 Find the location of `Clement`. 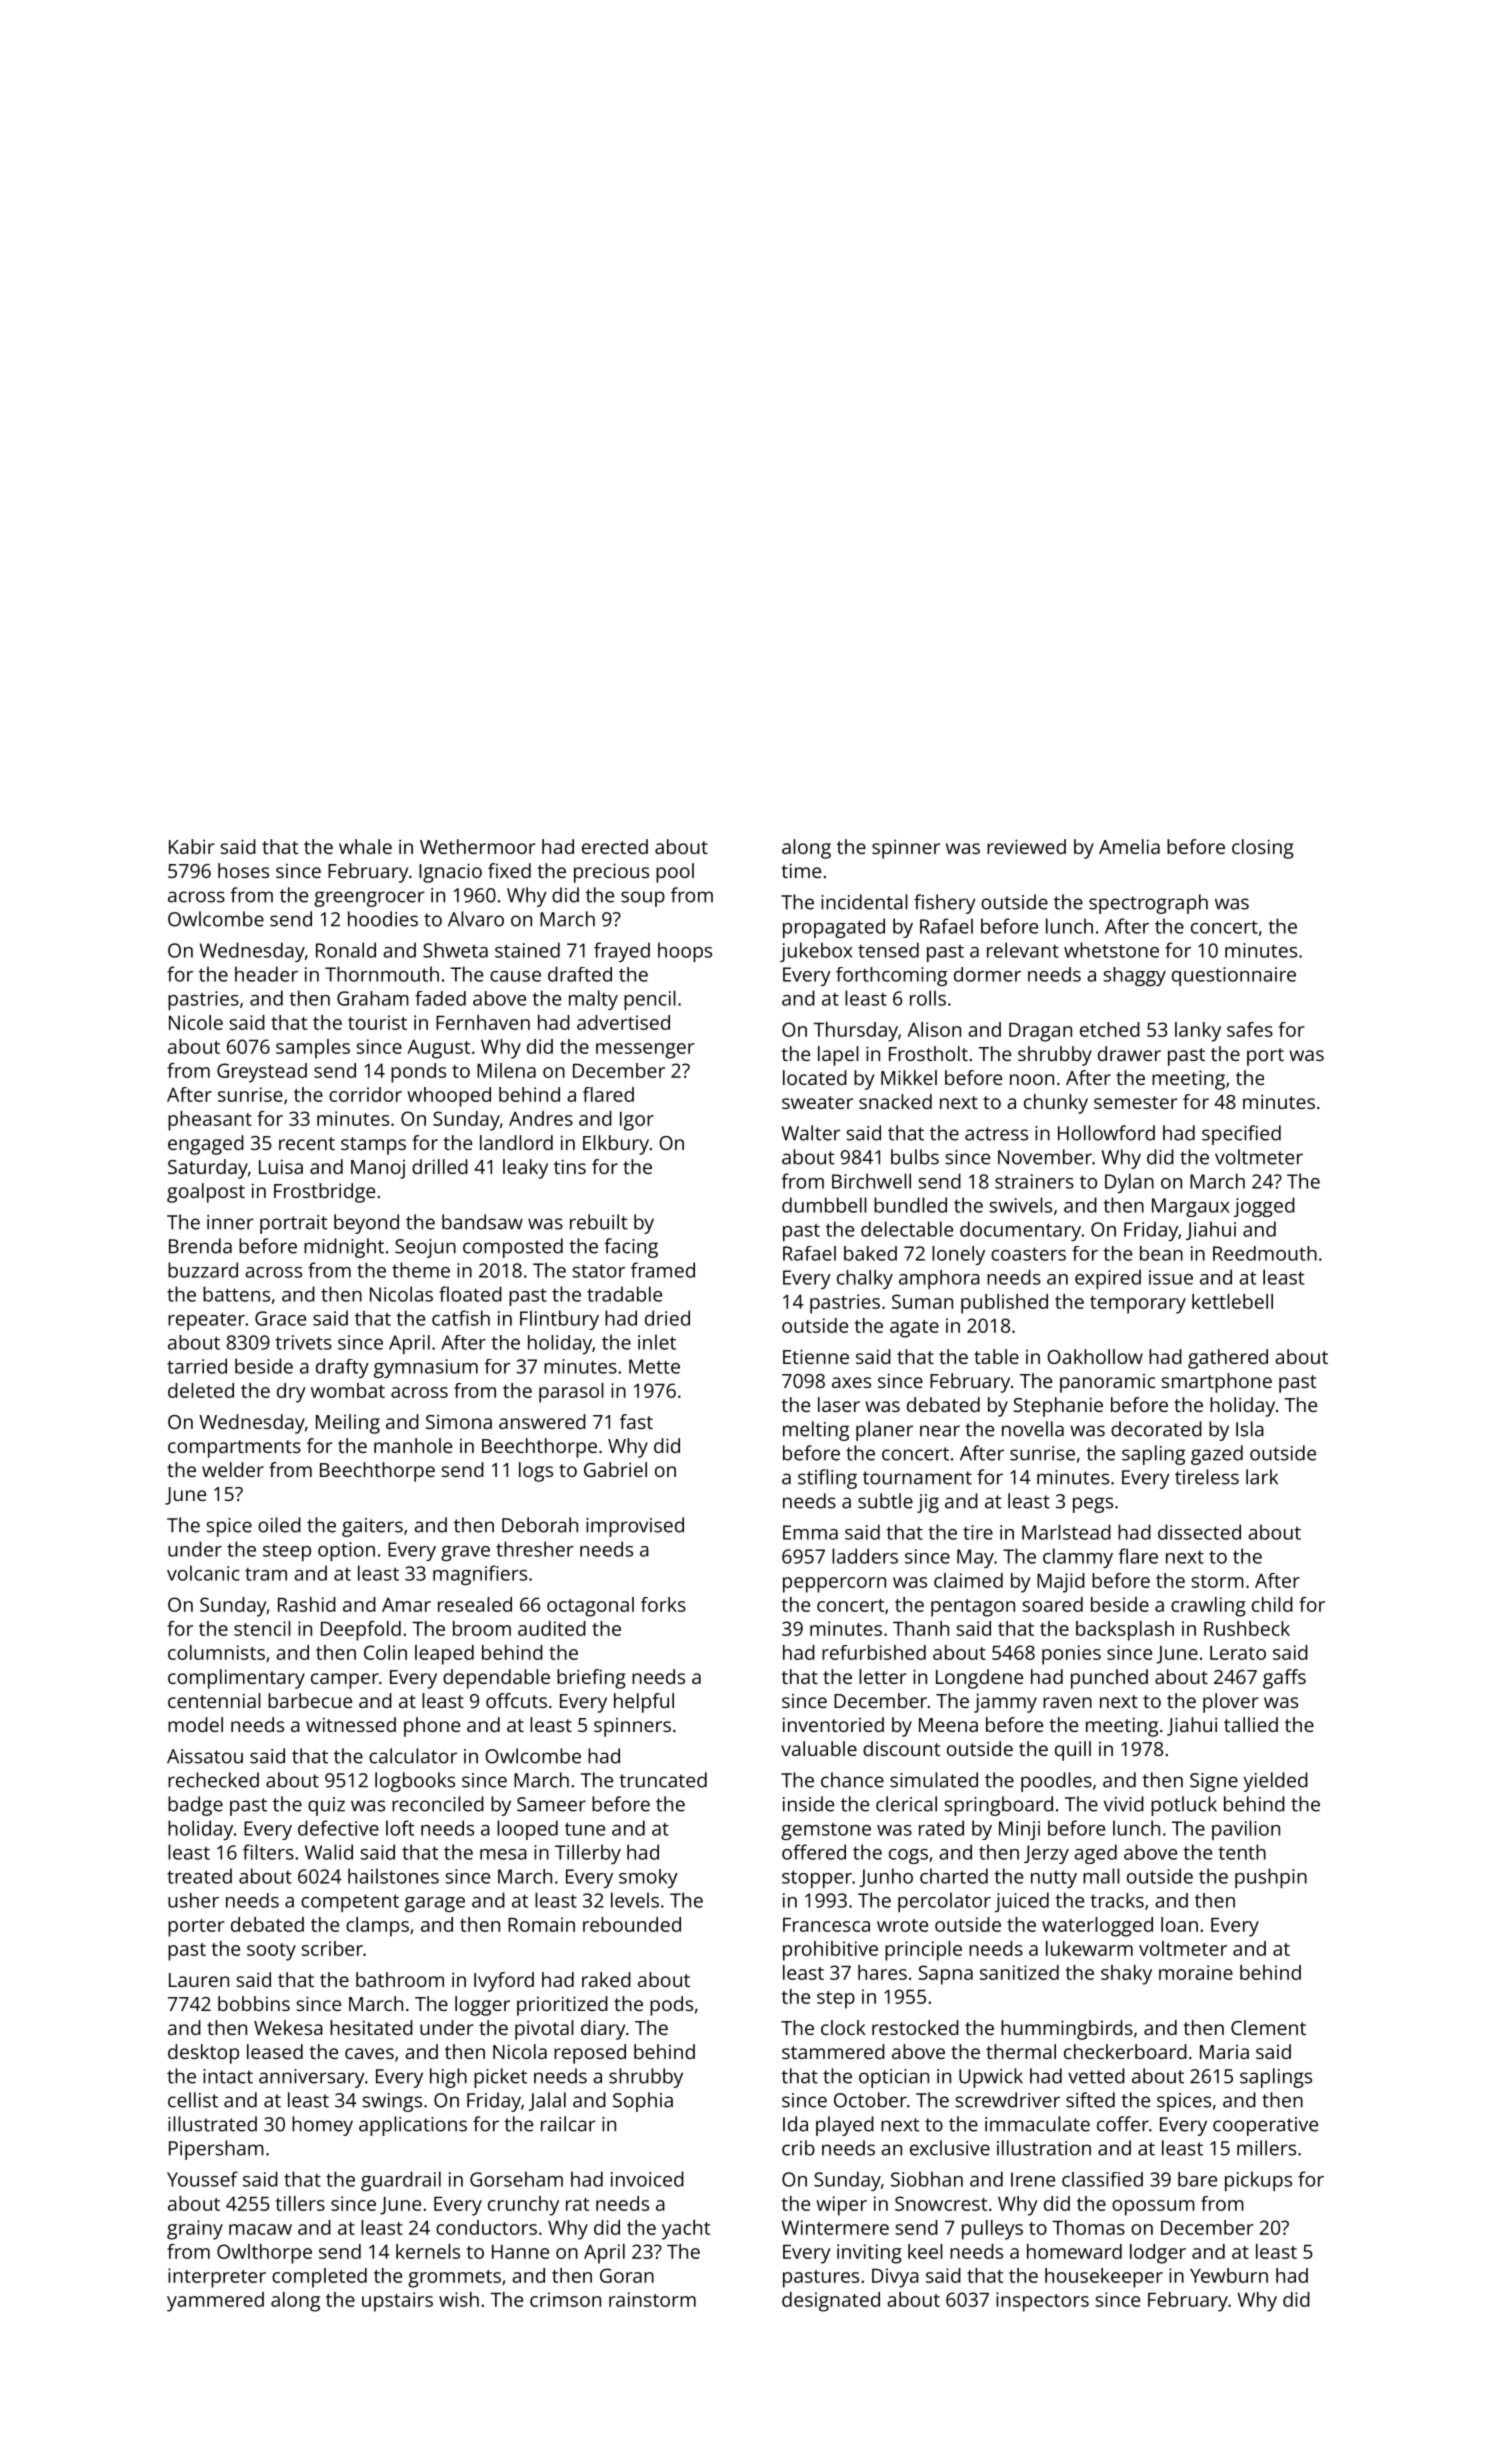

Clement is located at coordinates (1268, 2027).
